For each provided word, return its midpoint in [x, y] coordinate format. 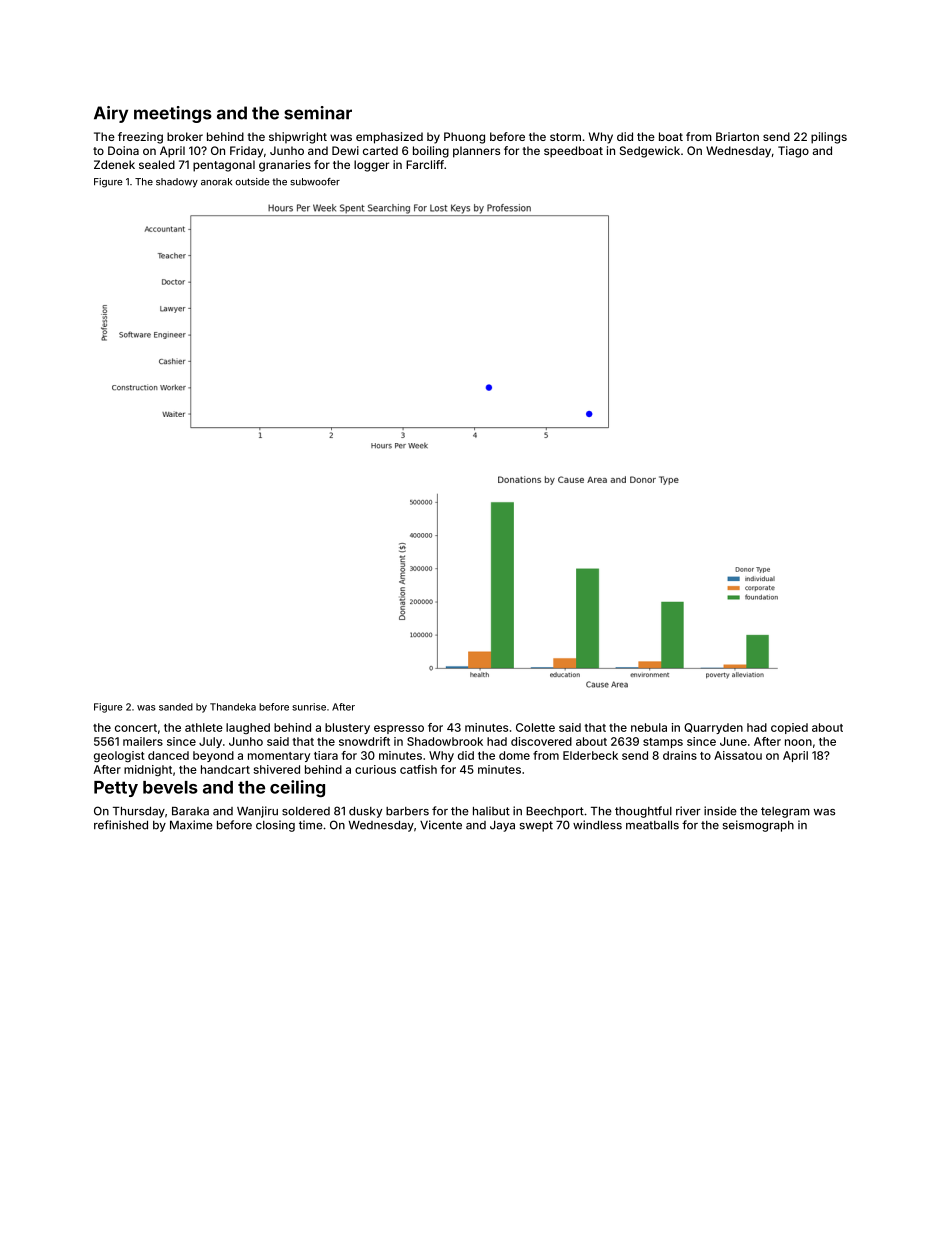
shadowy [177, 183]
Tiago [793, 152]
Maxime [191, 825]
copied [789, 728]
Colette [535, 727]
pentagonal [224, 166]
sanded [176, 707]
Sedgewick [650, 152]
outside [252, 182]
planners [476, 152]
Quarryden [713, 728]
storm [565, 137]
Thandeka [233, 707]
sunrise [309, 707]
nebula [649, 727]
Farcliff [425, 164]
